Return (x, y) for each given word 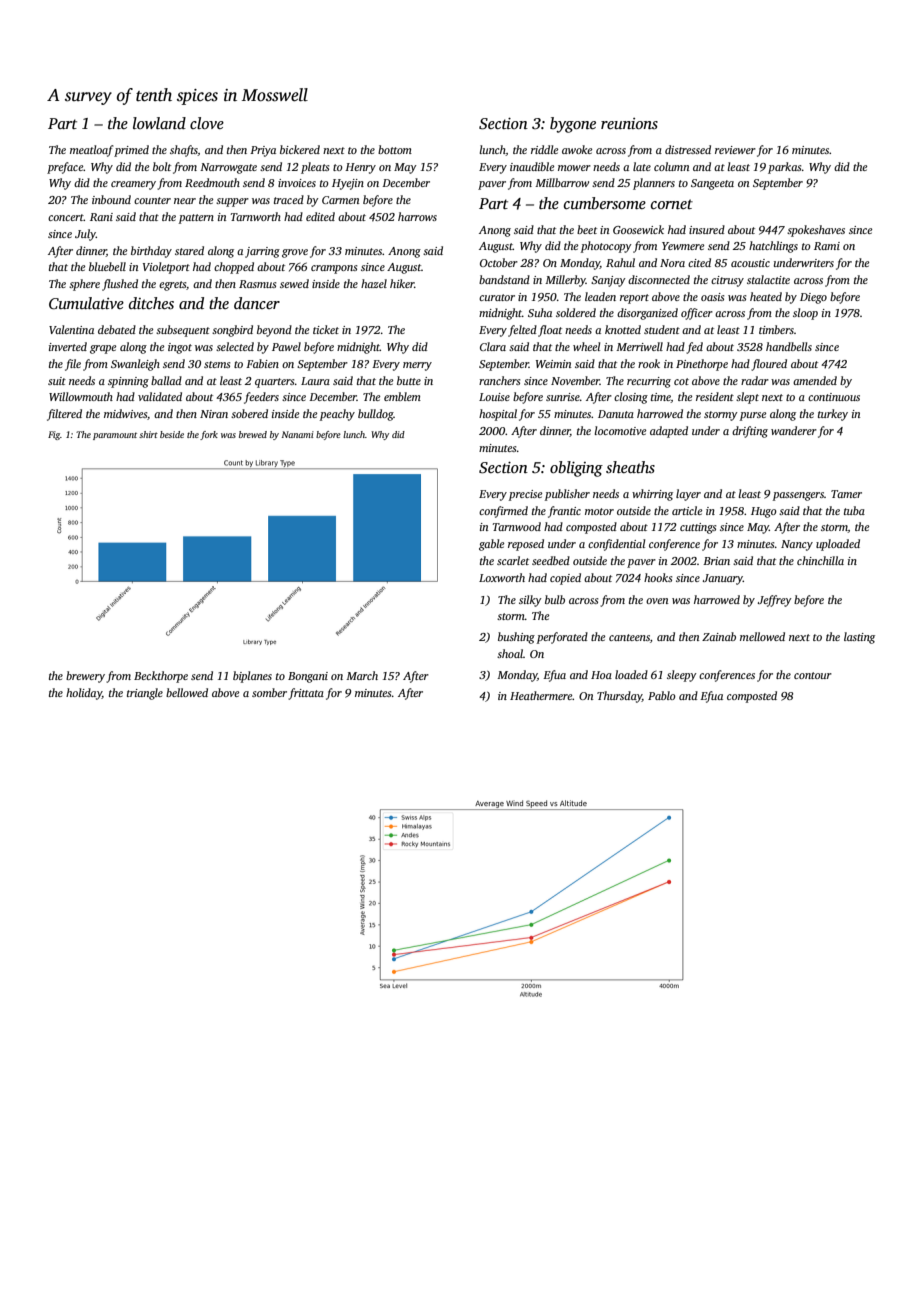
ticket (326, 329)
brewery (85, 677)
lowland (159, 123)
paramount (115, 436)
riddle (544, 149)
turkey (833, 415)
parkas (784, 168)
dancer (257, 303)
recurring (649, 382)
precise (525, 495)
